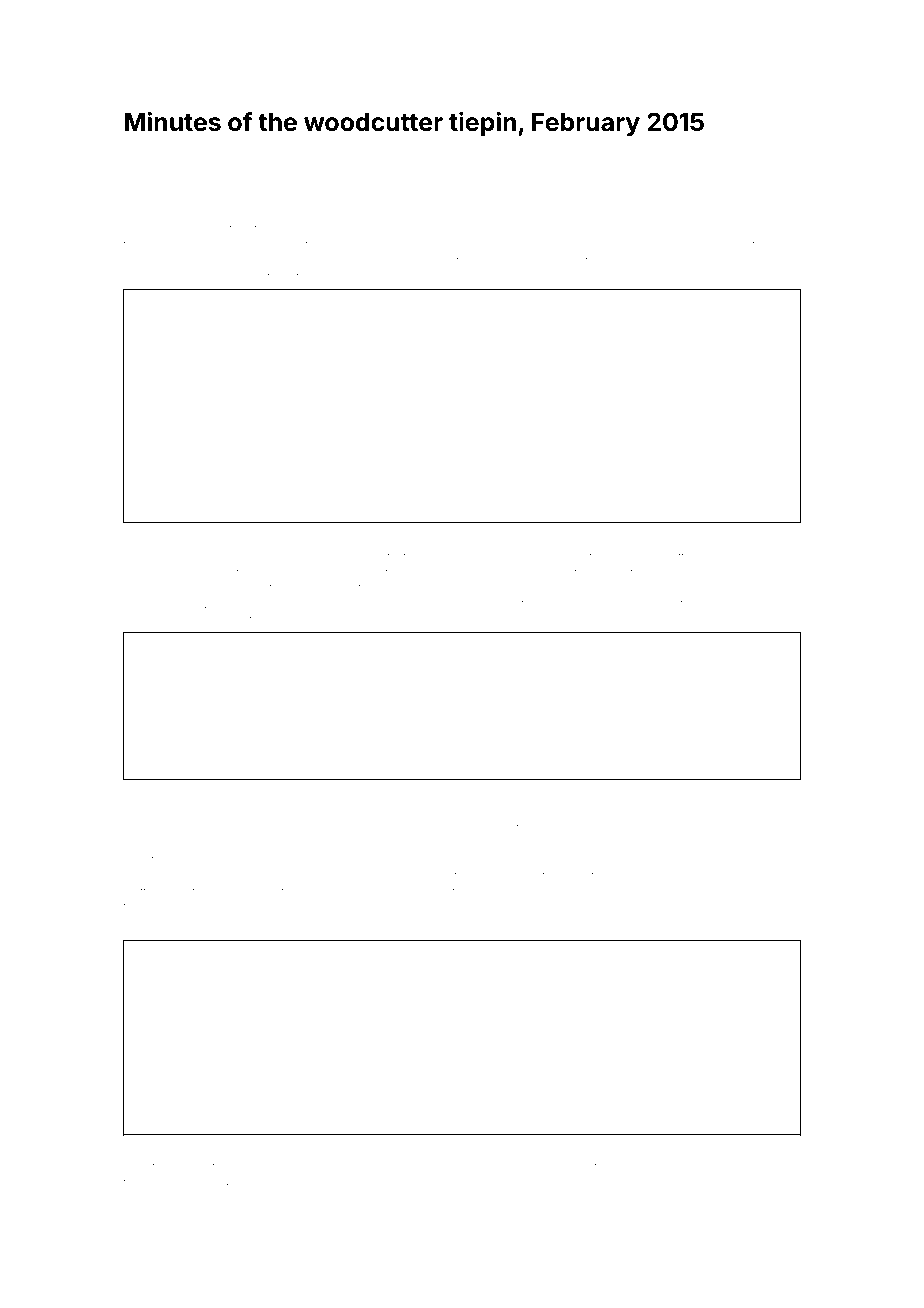 This screenshot has height=1308, width=924. I want to click on jumpsuits, so click(428, 231).
